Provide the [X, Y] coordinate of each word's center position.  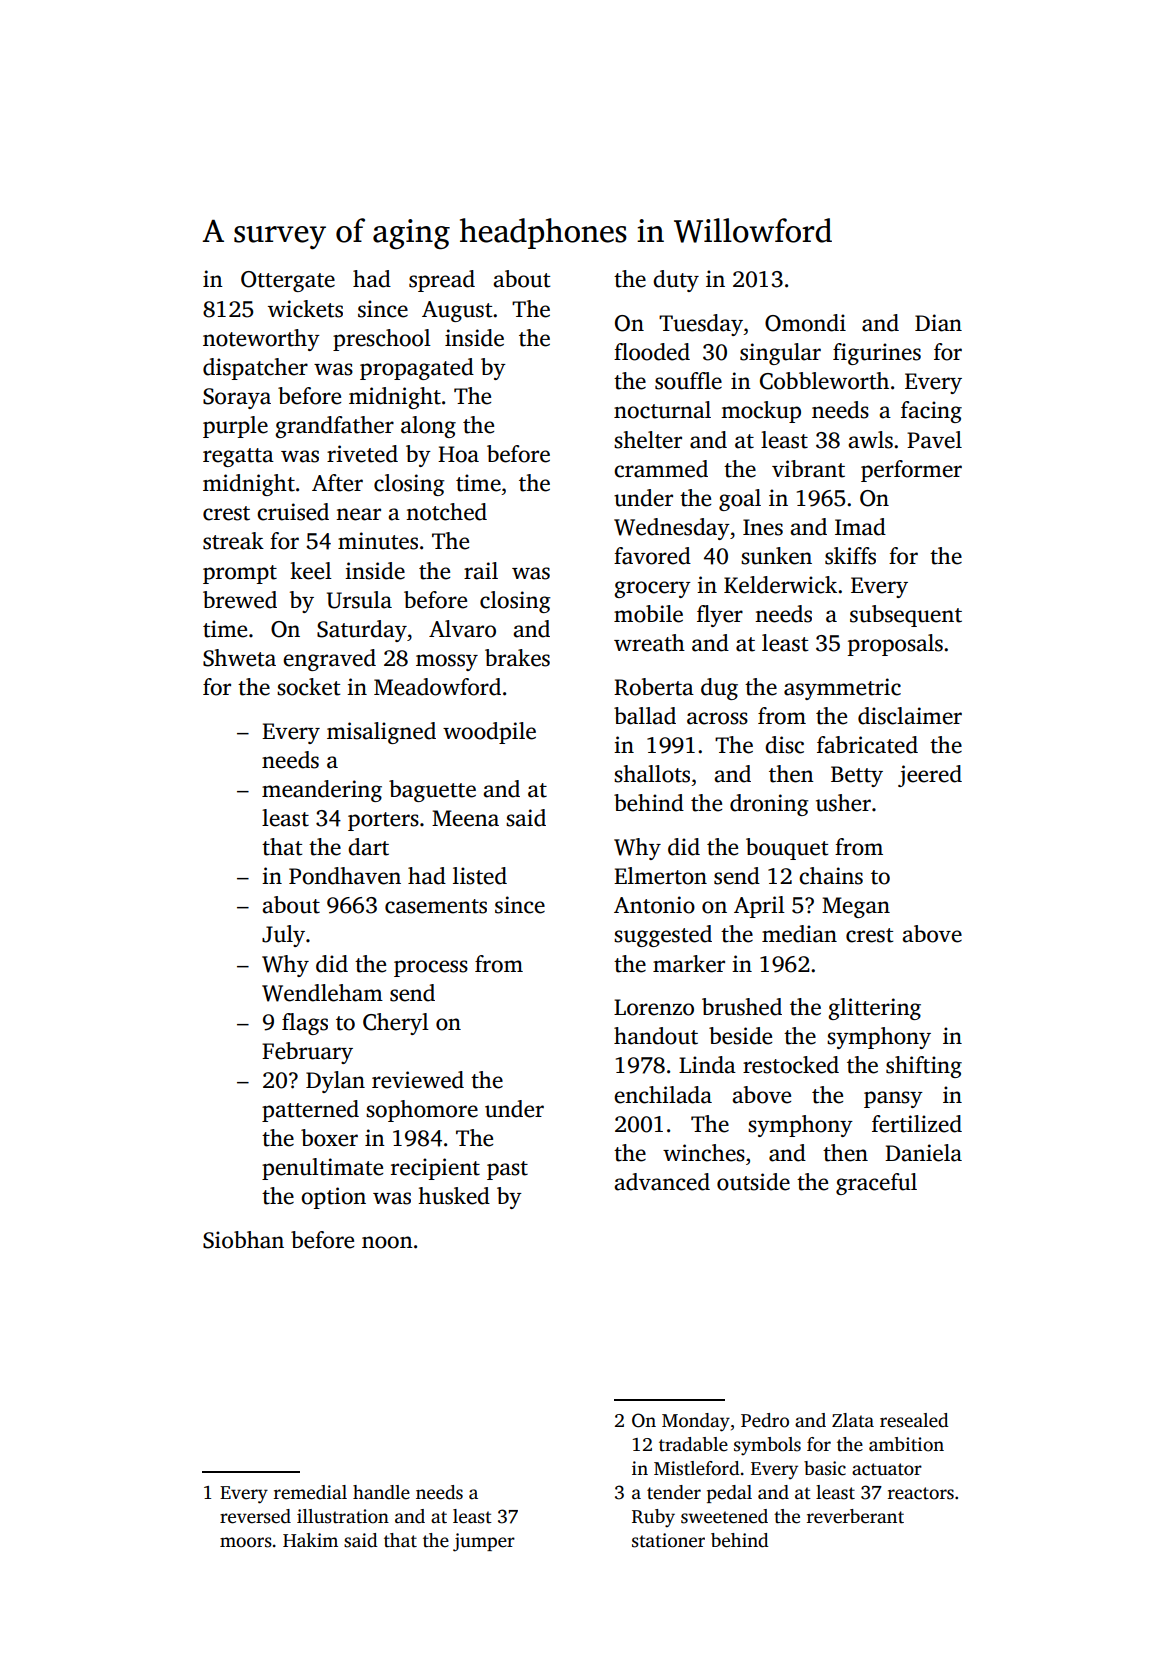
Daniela [923, 1153]
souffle [688, 381]
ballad [645, 716]
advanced [662, 1182]
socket [308, 687]
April [759, 907]
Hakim [310, 1540]
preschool [382, 340]
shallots [652, 774]
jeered [930, 776]
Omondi [805, 323]
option [333, 1198]
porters [383, 821]
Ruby [653, 1518]
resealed [914, 1420]
